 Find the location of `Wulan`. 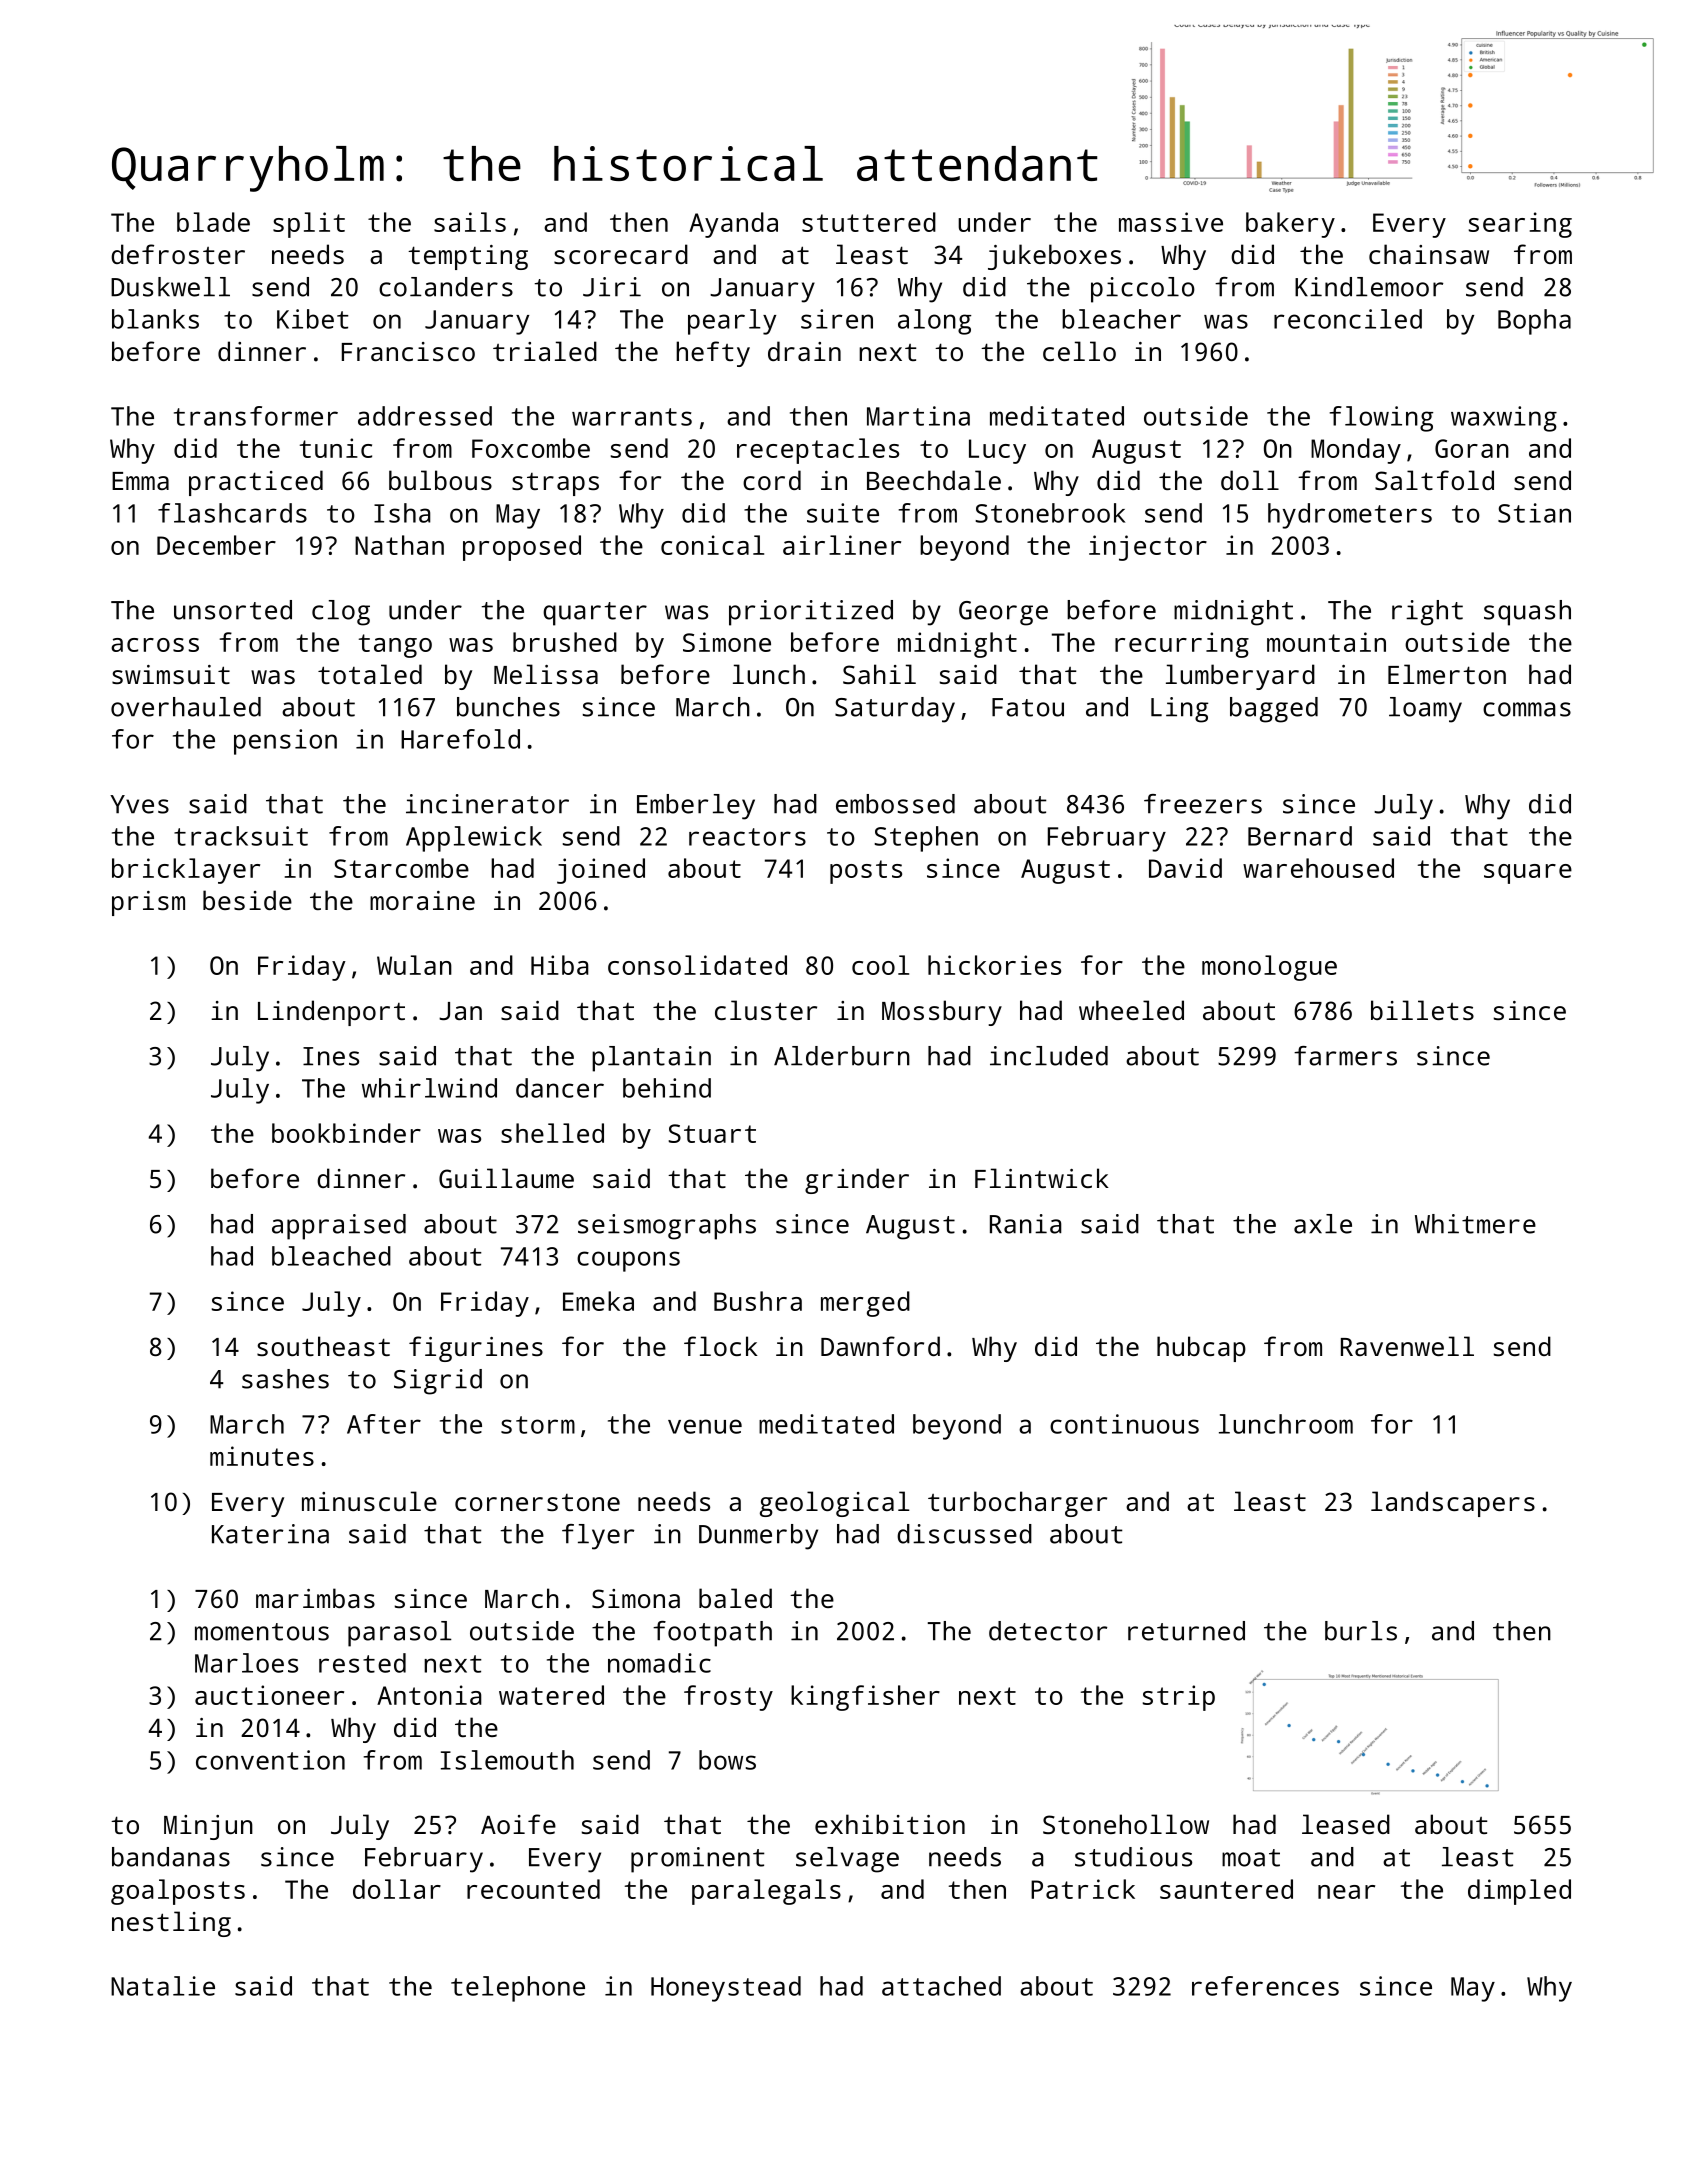

Wulan is located at coordinates (414, 965).
